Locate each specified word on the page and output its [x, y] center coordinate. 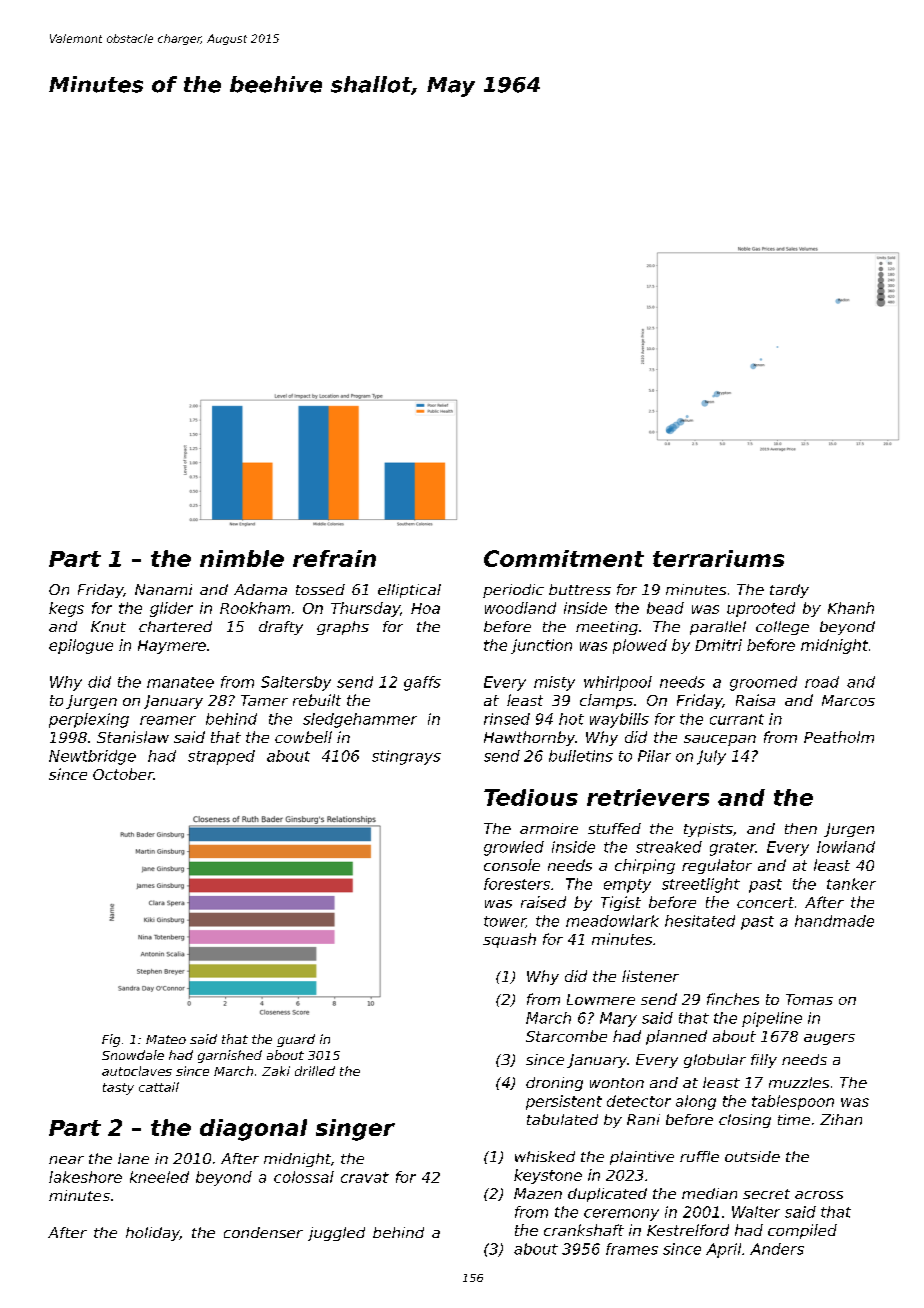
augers [829, 1039]
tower [505, 922]
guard [296, 1040]
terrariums [718, 558]
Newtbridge [92, 757]
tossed [320, 589]
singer [355, 1130]
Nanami [163, 589]
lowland [846, 847]
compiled [802, 1231]
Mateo [166, 1039]
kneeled [159, 1177]
